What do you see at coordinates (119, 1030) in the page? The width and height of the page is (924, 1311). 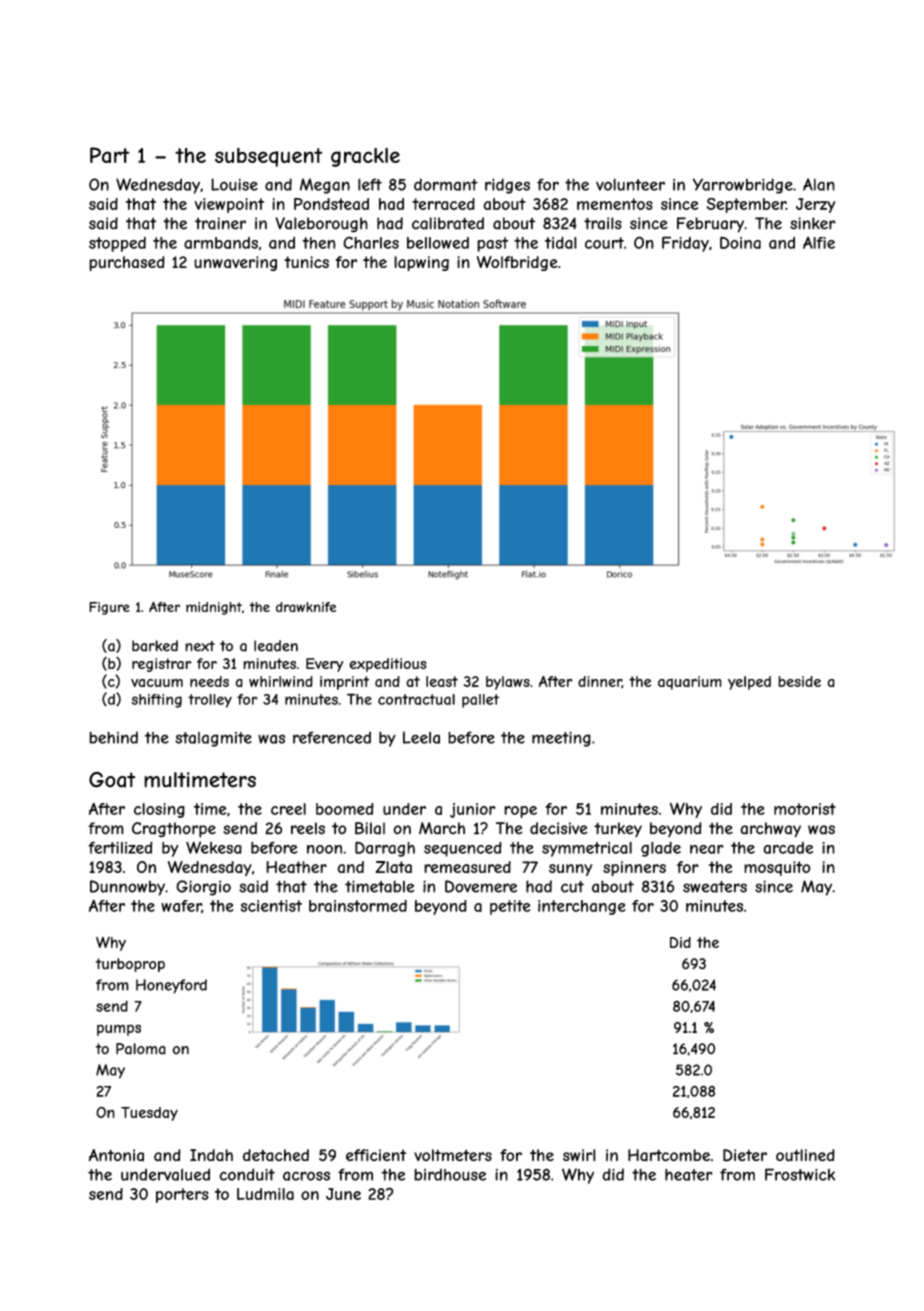 I see `pumps` at bounding box center [119, 1030].
